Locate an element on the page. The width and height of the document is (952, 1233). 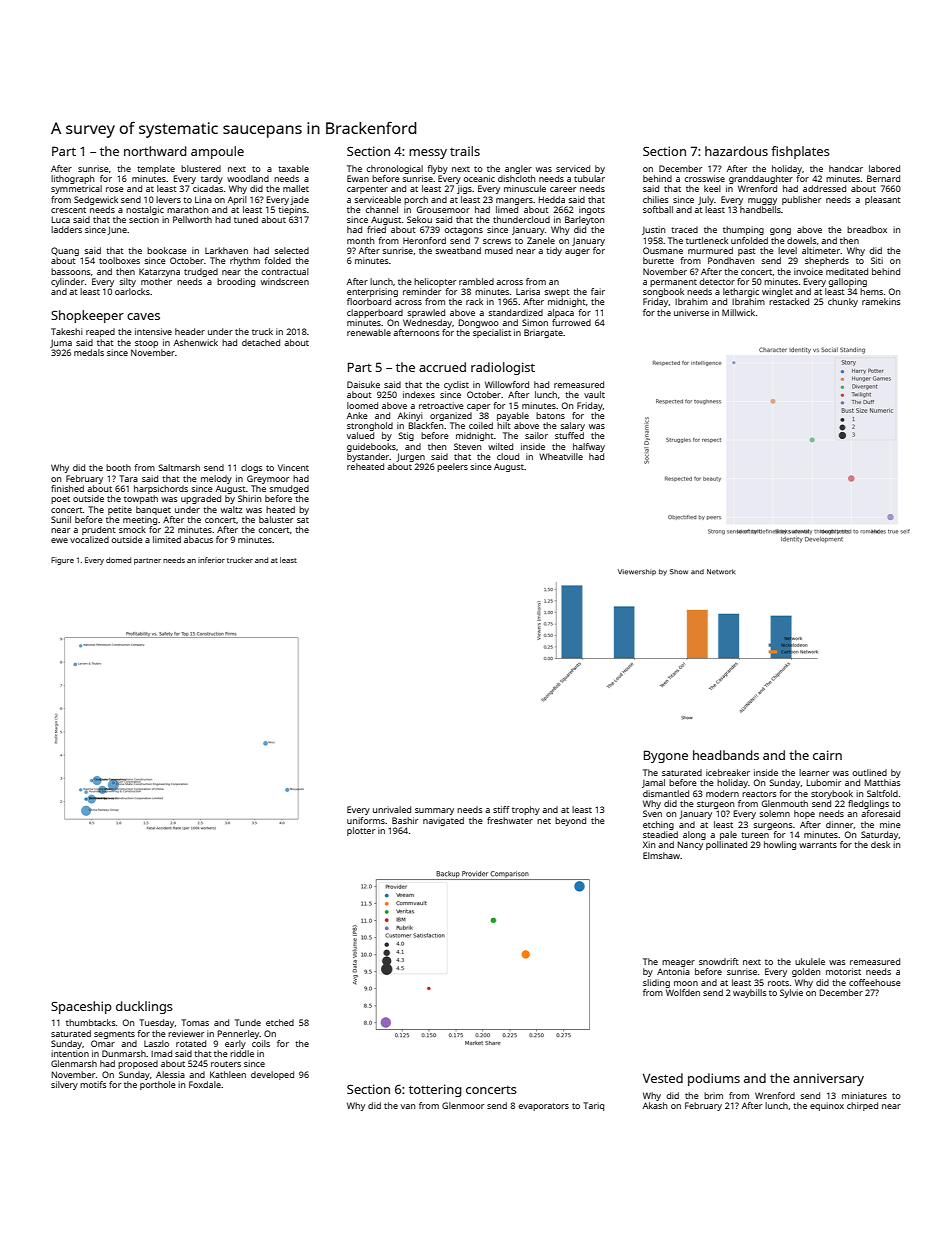
salary is located at coordinates (572, 426).
